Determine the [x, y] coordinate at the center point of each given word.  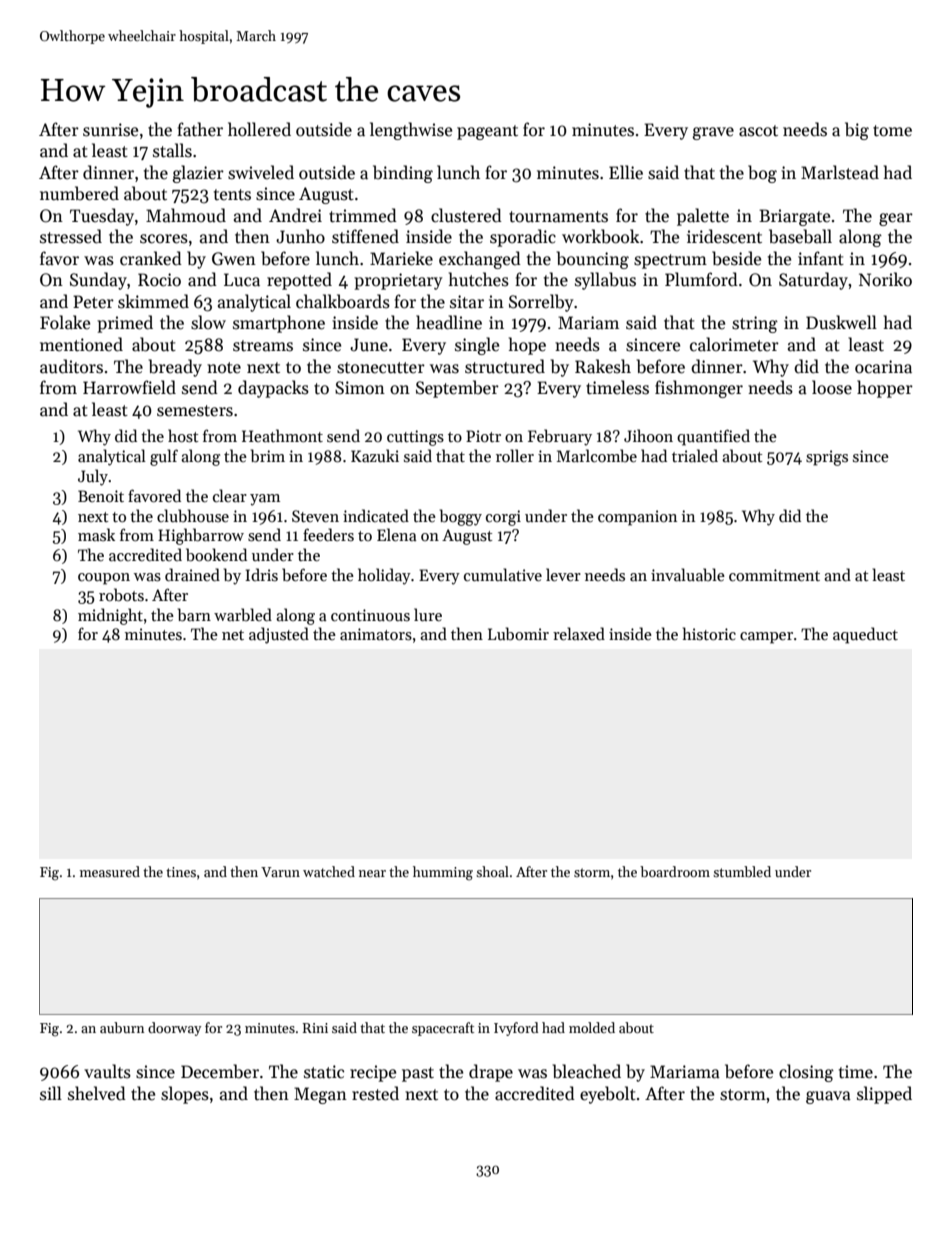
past [418, 1074]
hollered [259, 129]
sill [51, 1093]
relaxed [579, 633]
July [93, 477]
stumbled [742, 871]
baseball [800, 236]
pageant [487, 132]
